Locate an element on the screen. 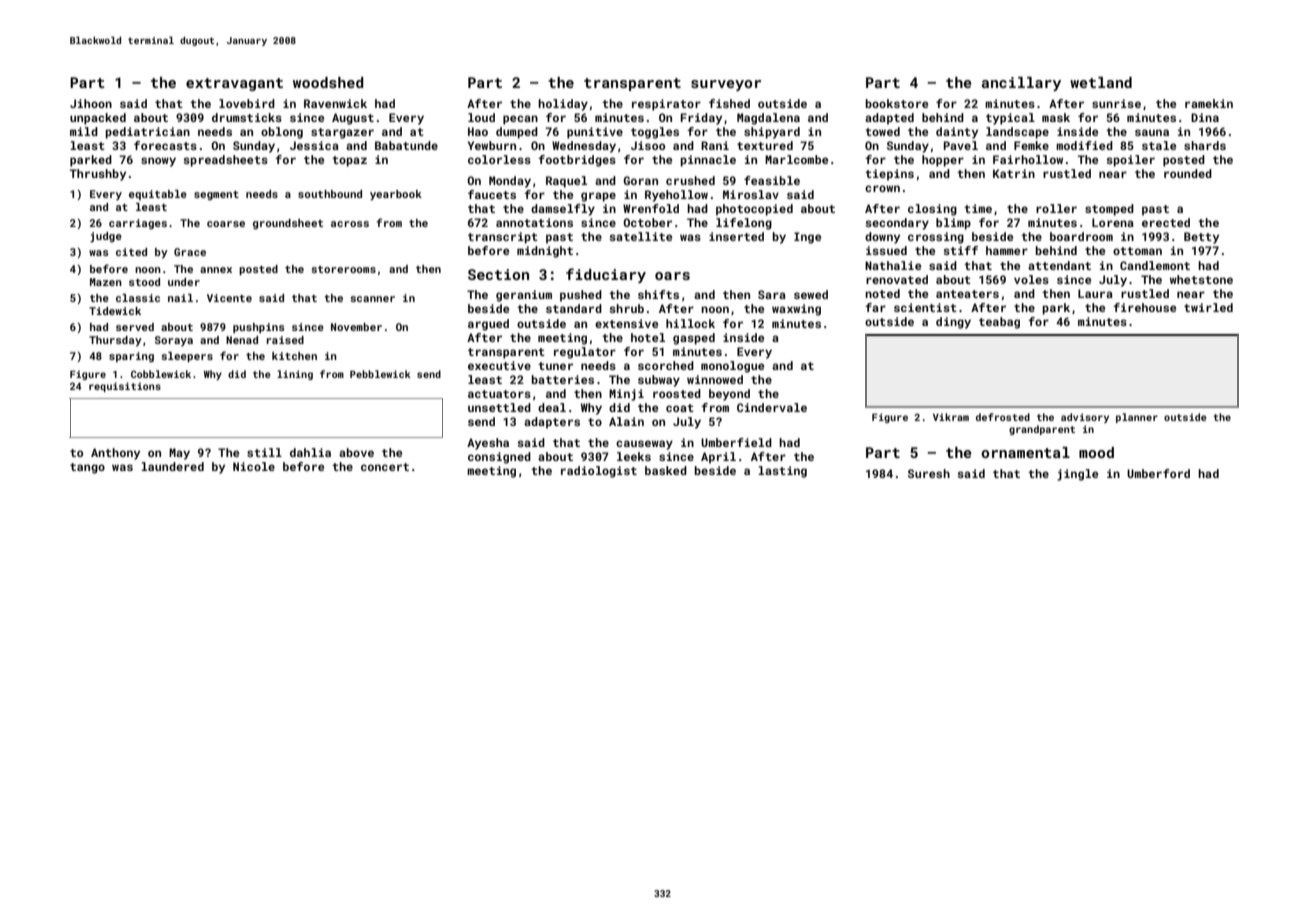 This screenshot has height=924, width=1308. boardroom is located at coordinates (1081, 236).
